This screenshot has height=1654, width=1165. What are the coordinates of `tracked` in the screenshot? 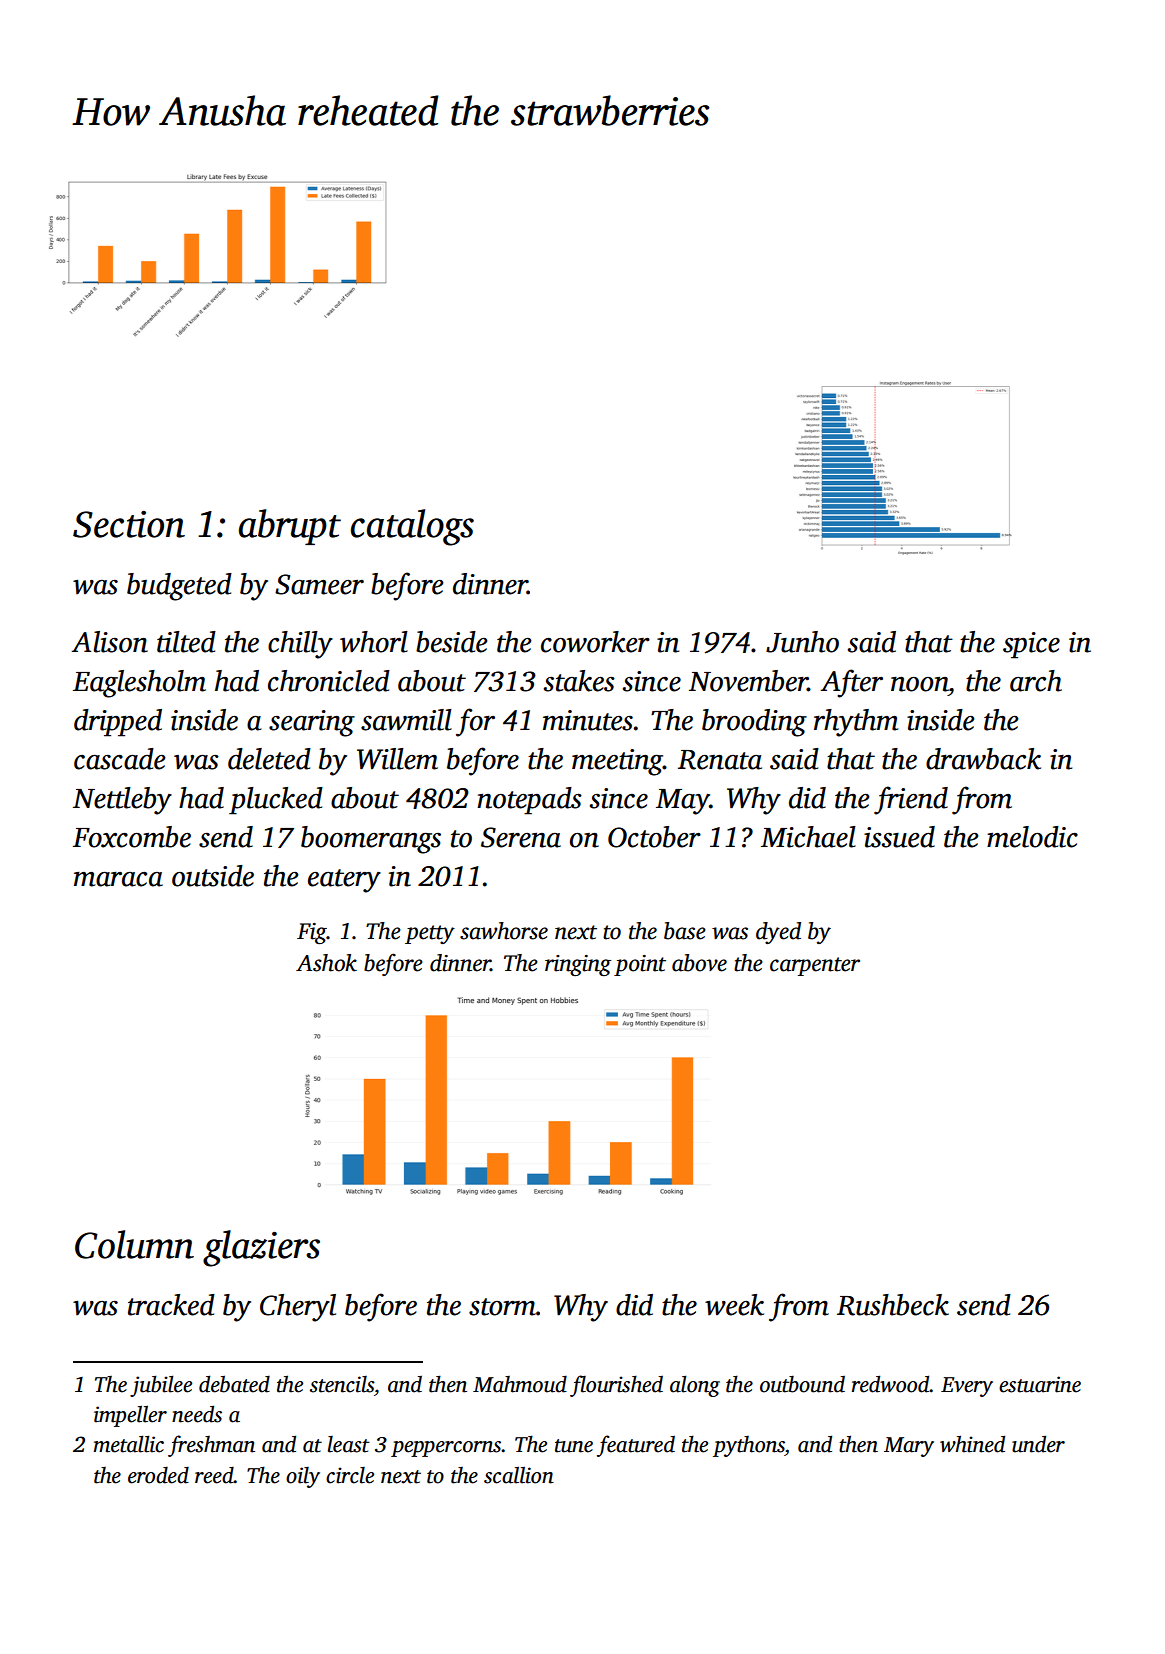 It's located at (171, 1305).
